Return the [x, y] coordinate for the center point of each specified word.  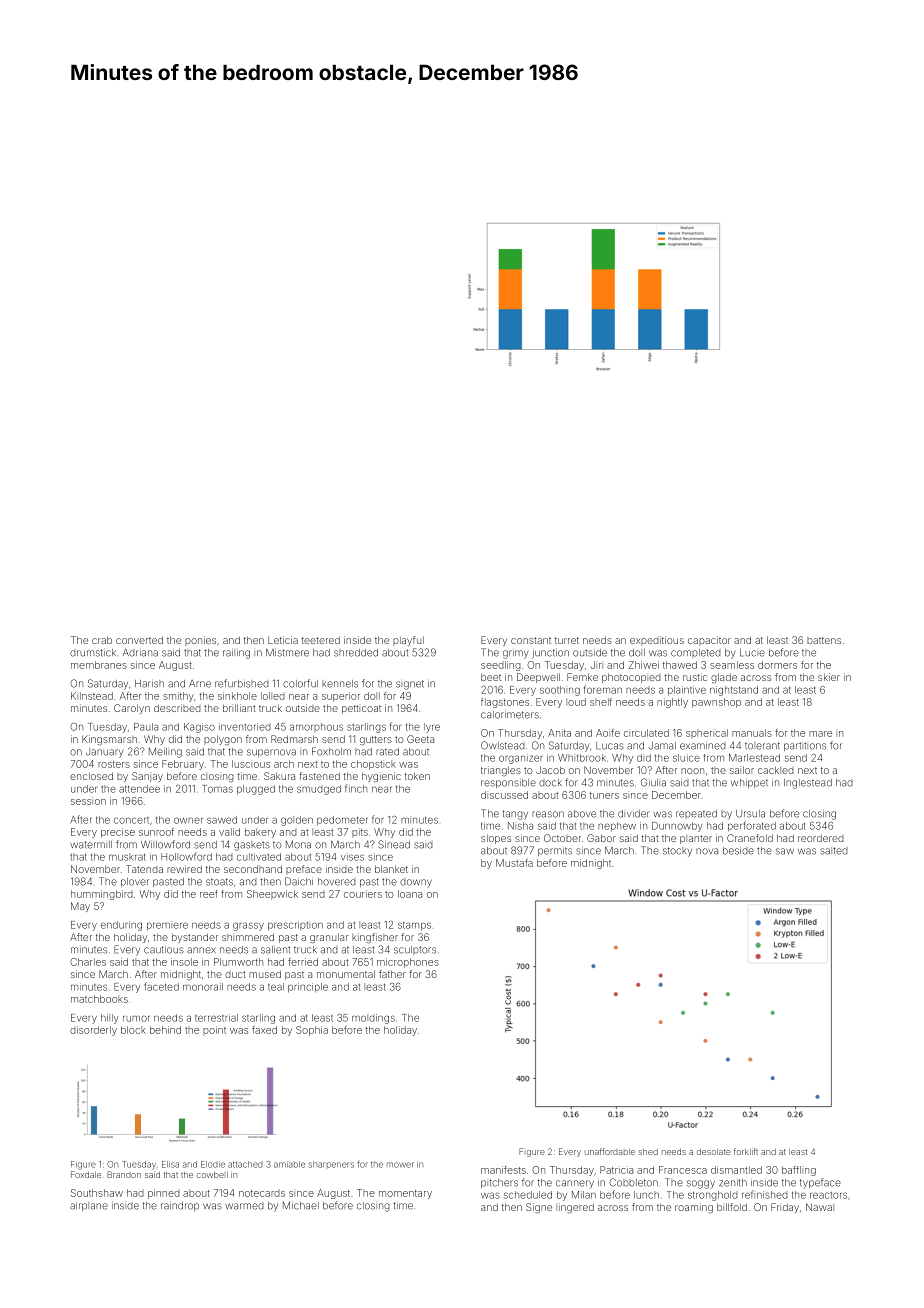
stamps [414, 926]
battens [824, 640]
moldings [373, 1019]
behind [165, 1030]
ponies [200, 641]
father [392, 974]
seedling [501, 666]
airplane [89, 1206]
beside [738, 851]
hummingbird [102, 895]
